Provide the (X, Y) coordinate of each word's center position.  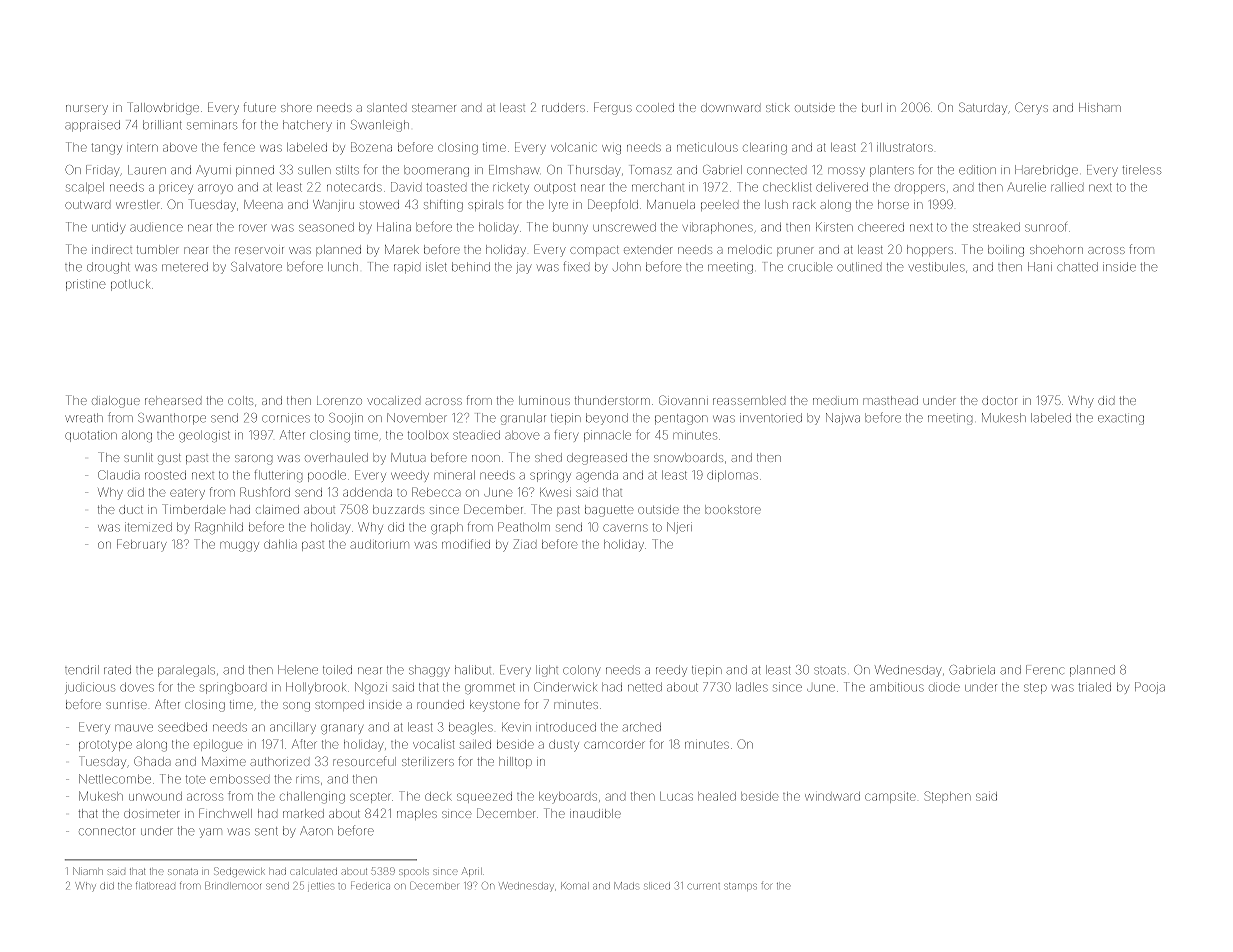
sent (266, 831)
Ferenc (1045, 670)
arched (641, 727)
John (627, 267)
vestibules (937, 267)
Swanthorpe (172, 419)
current (703, 886)
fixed (576, 266)
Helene (298, 670)
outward (87, 205)
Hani (1040, 267)
